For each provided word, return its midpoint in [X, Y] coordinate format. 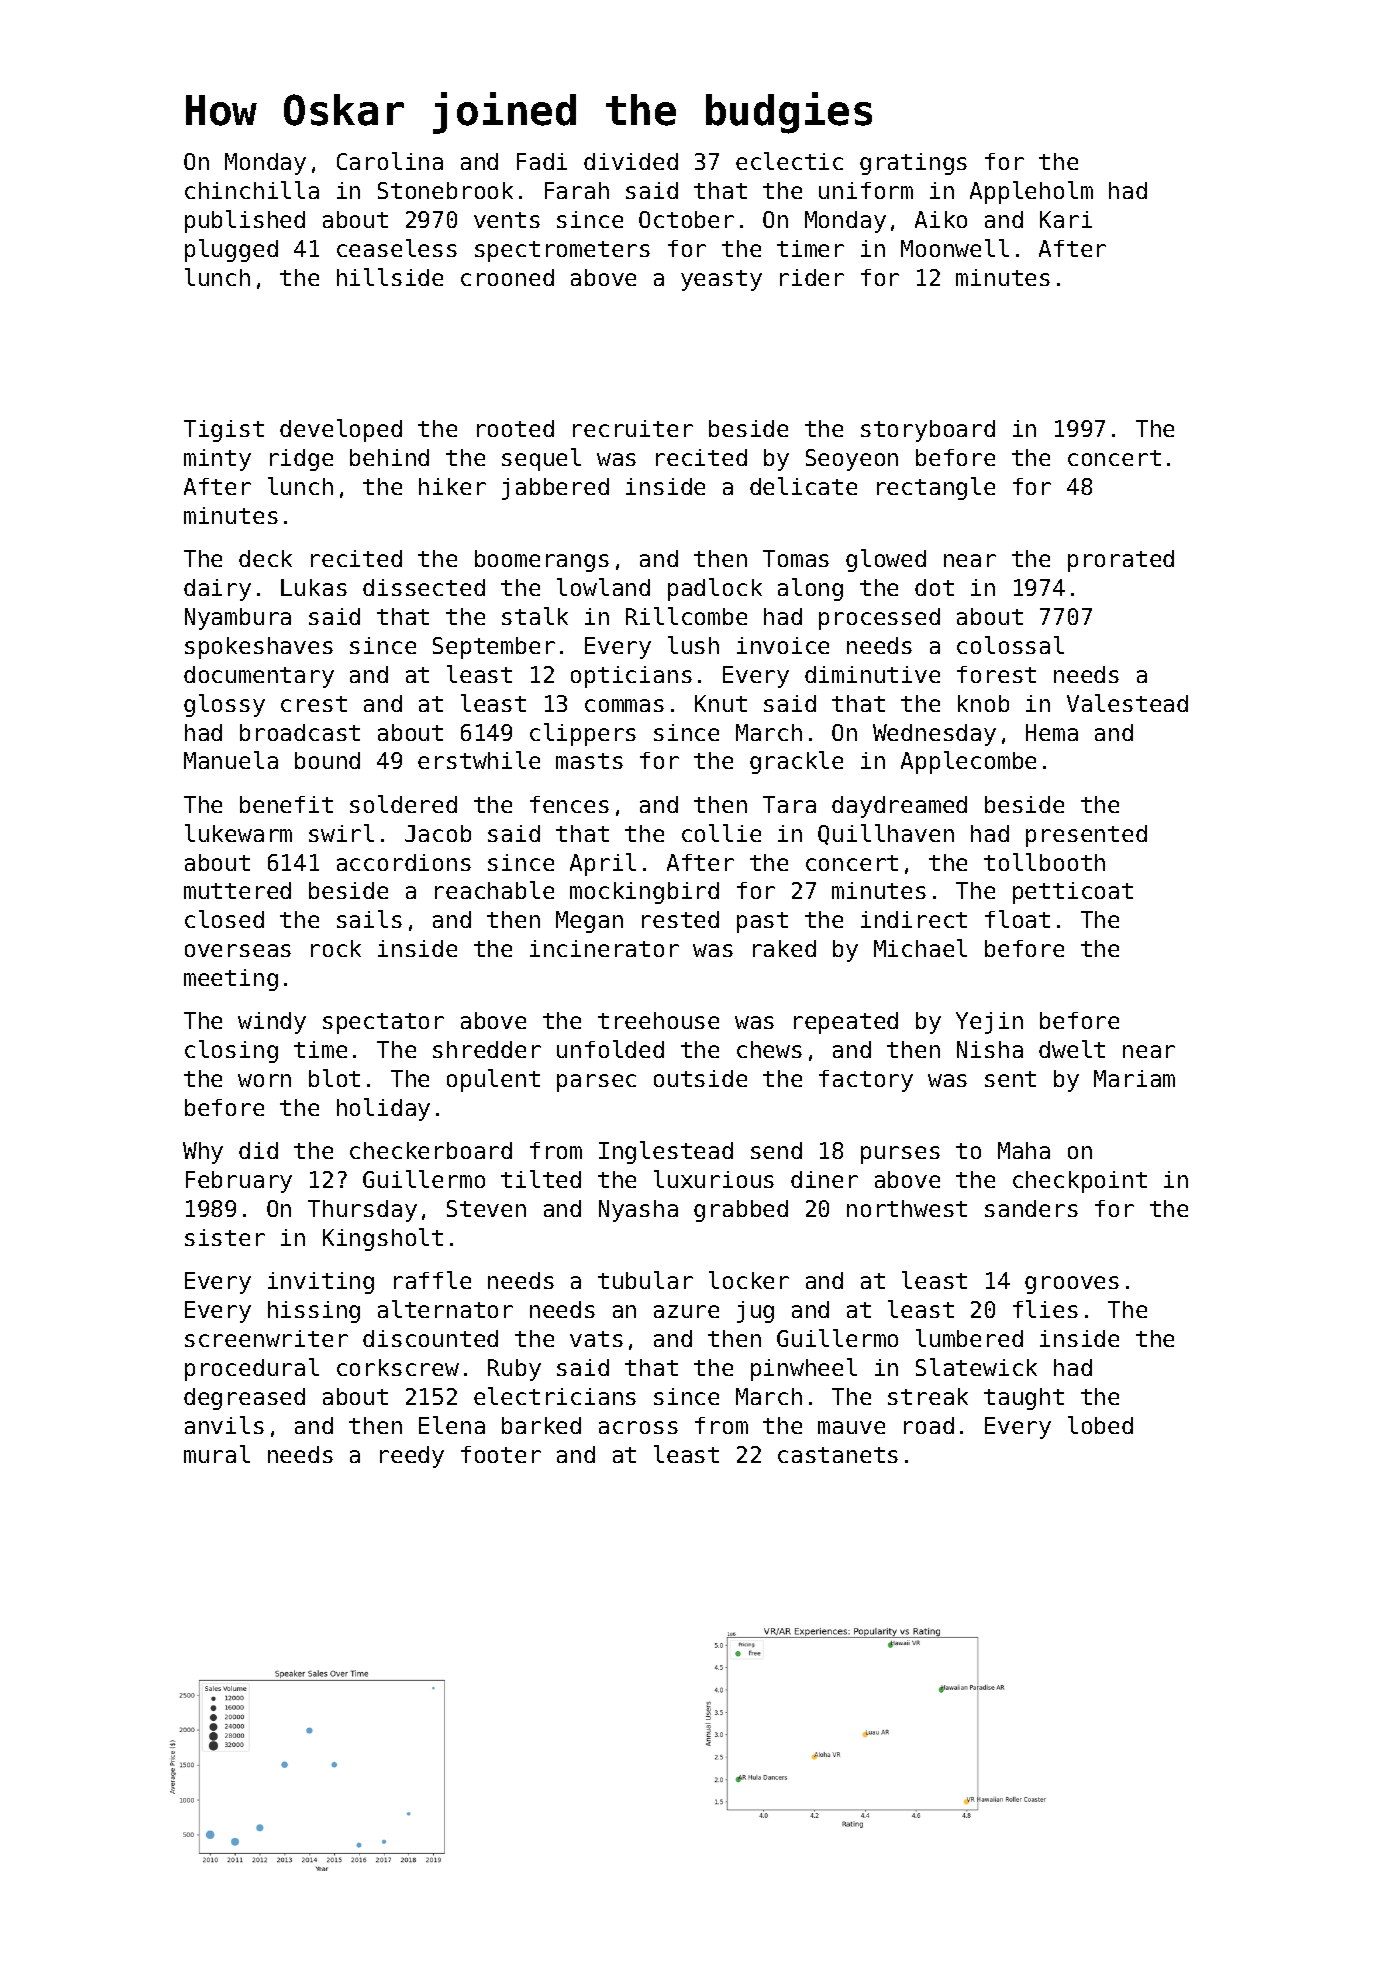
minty [217, 460]
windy [272, 1023]
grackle [796, 762]
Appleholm [1031, 192]
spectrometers [562, 251]
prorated [1121, 561]
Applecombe [968, 762]
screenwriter [266, 1338]
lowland [603, 587]
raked [784, 948]
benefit [286, 804]
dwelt [1072, 1049]
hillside [390, 277]
